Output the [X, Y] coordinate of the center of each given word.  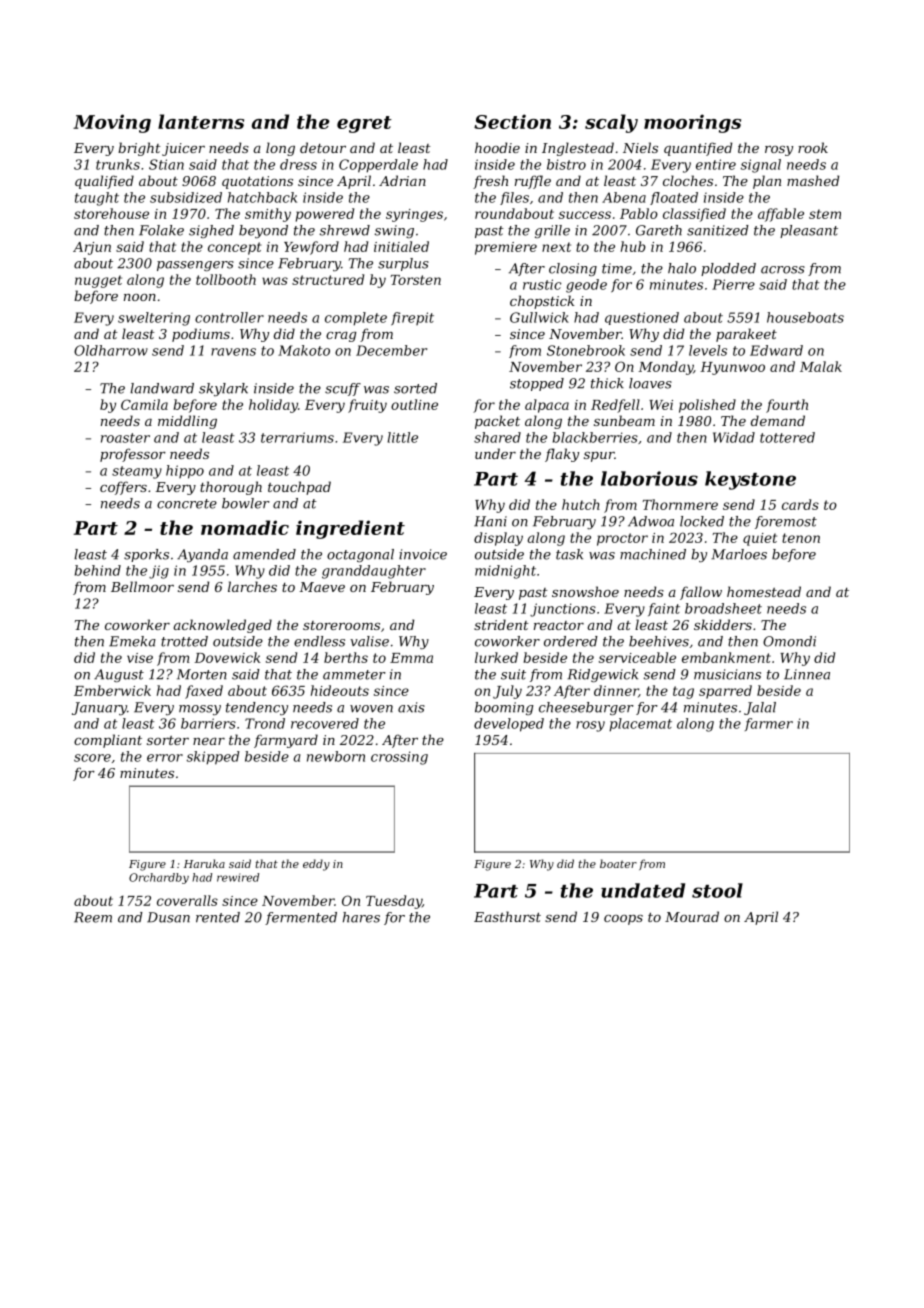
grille [552, 231]
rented [218, 917]
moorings [692, 123]
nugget [98, 281]
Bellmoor [142, 586]
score [92, 758]
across [783, 270]
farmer [769, 724]
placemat [640, 725]
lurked [496, 657]
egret [364, 124]
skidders [723, 624]
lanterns [201, 121]
